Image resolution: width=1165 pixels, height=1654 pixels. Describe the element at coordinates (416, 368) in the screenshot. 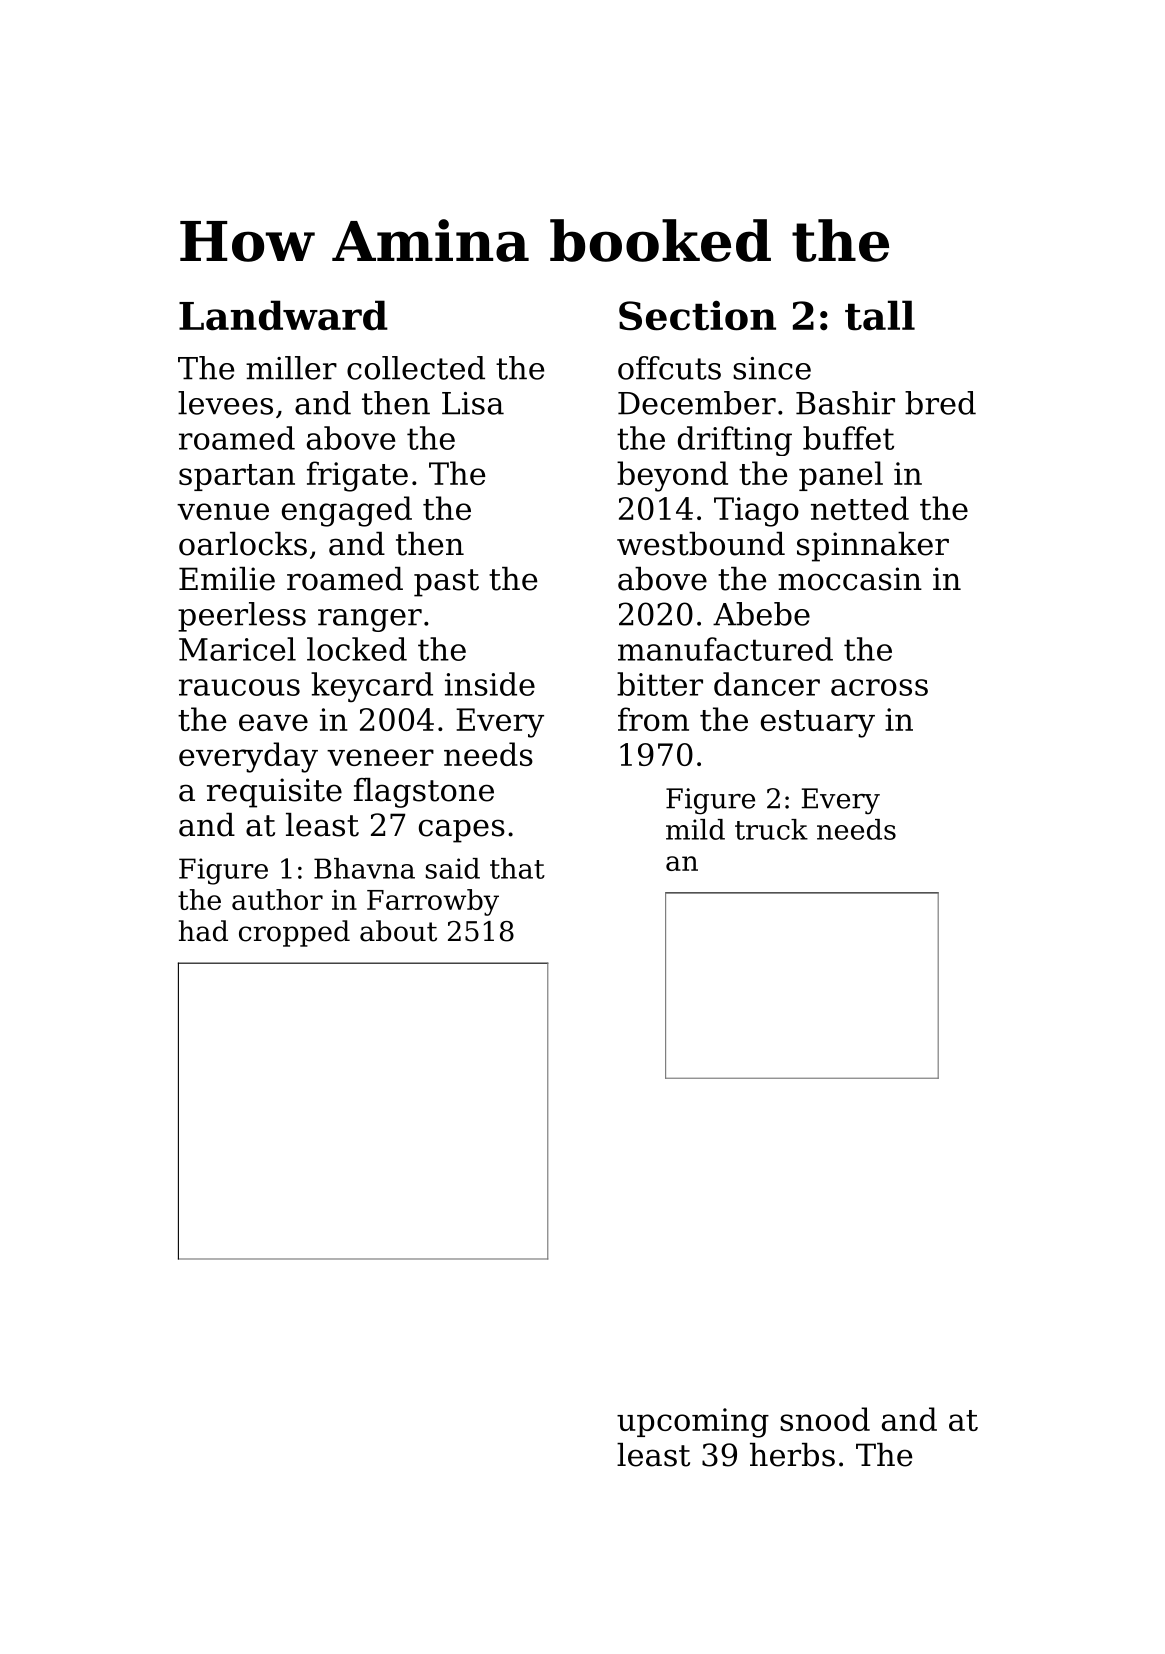

I see `collected` at that location.
